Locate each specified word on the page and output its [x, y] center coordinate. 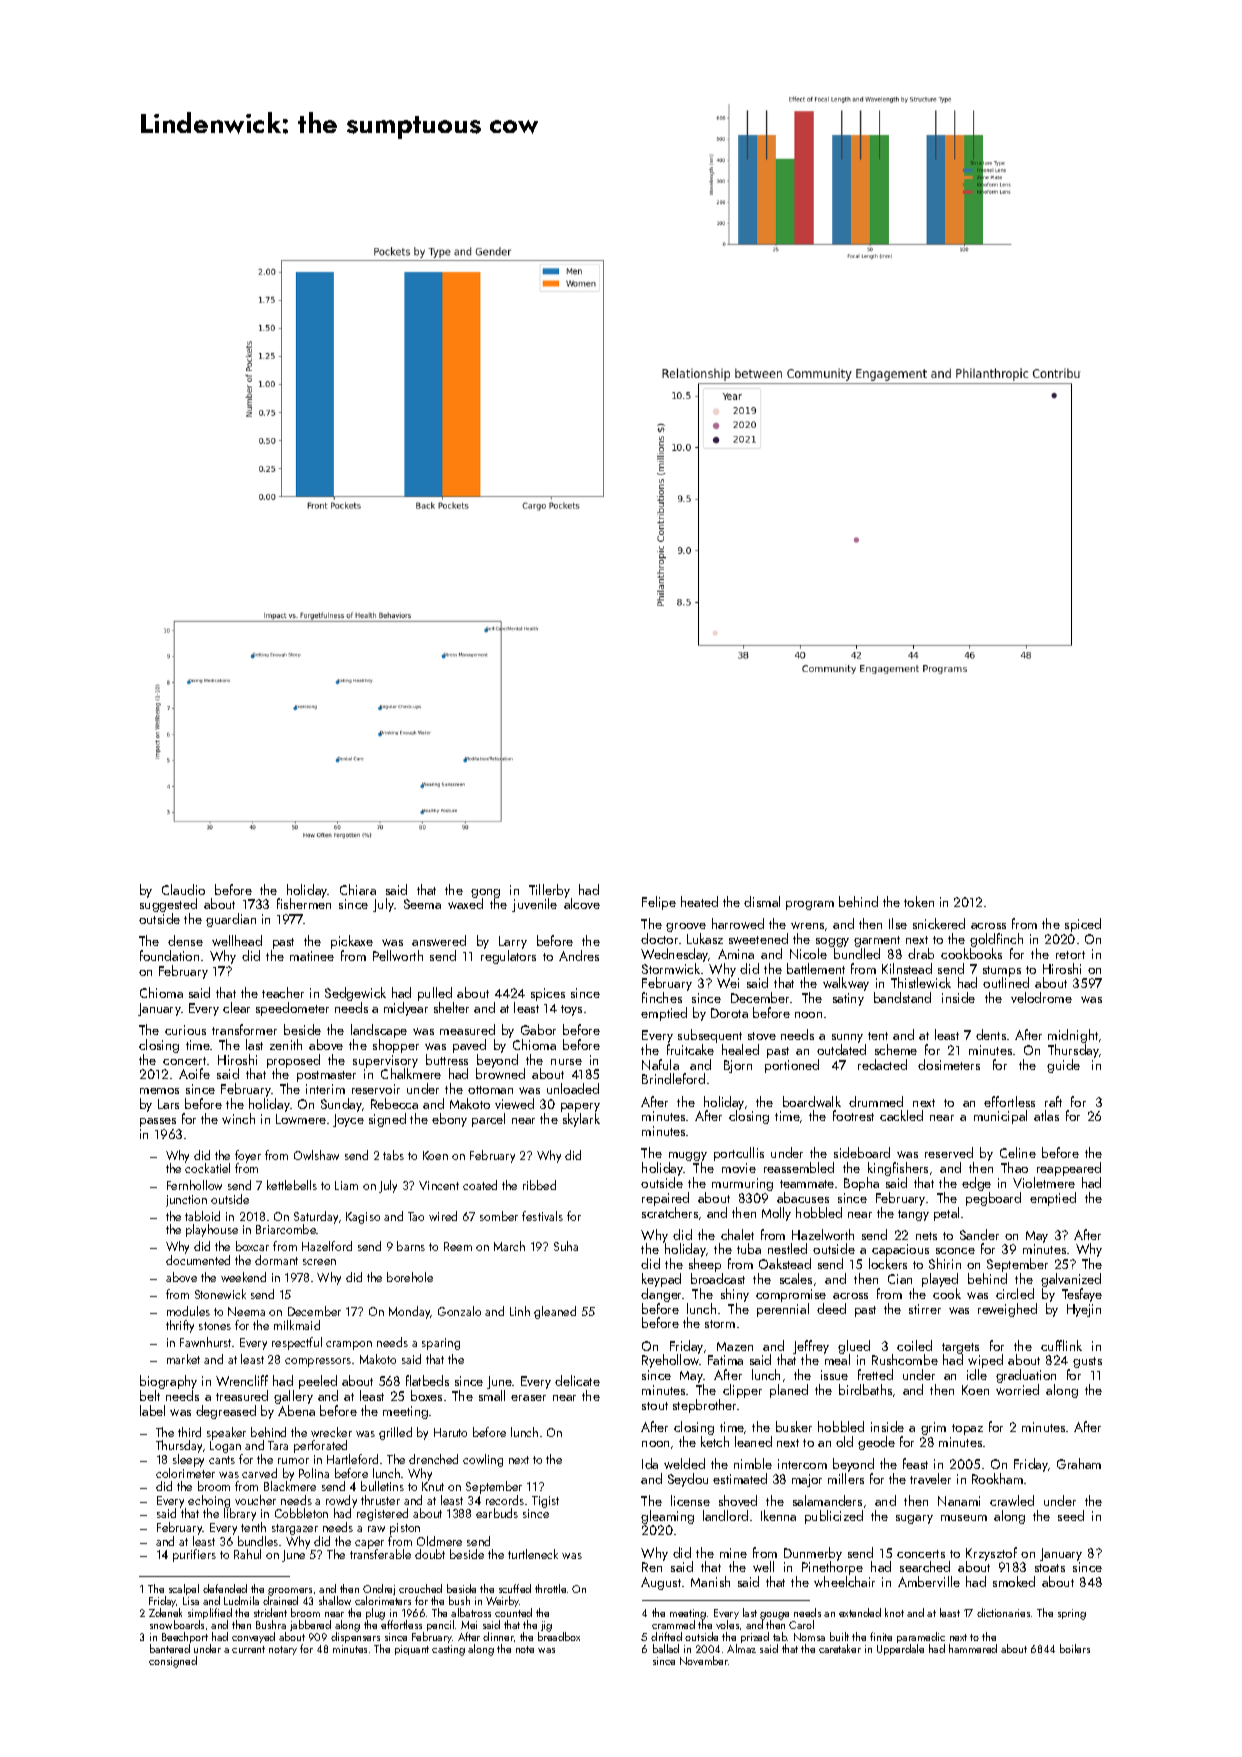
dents [991, 1034]
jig [546, 1626]
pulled [435, 994]
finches [662, 997]
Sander [979, 1234]
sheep [705, 1265]
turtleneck [533, 1554]
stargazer [295, 1529]
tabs [393, 1155]
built [839, 1636]
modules [188, 1311]
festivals [542, 1216]
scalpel [184, 1589]
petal [946, 1214]
